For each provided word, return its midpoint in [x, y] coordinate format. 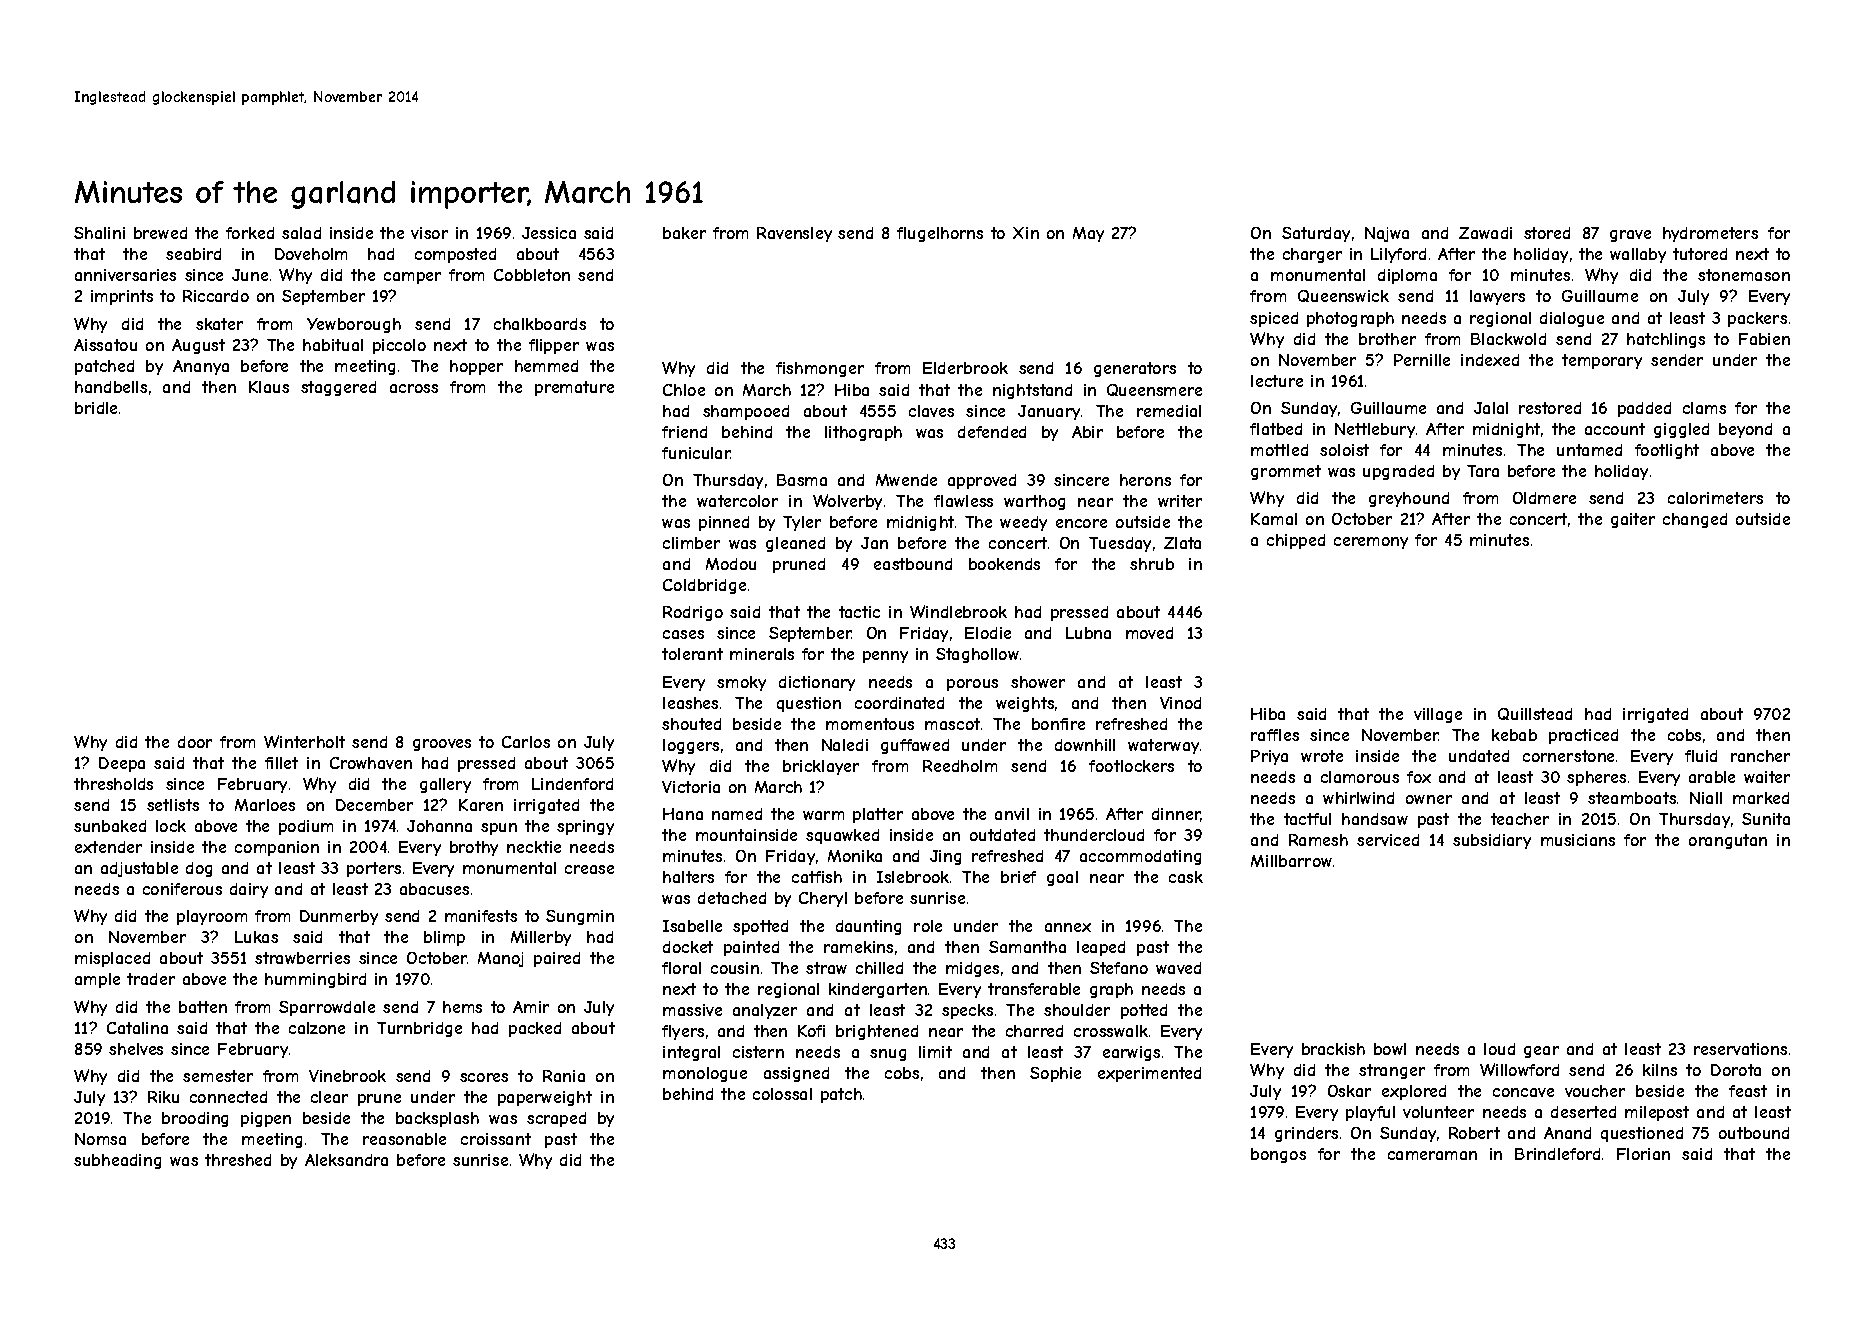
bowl [1390, 1049]
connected [228, 1097]
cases [683, 634]
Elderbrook [965, 368]
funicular [696, 453]
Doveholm [311, 254]
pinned [724, 523]
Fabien [1764, 339]
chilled [879, 968]
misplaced [112, 959]
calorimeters [1715, 498]
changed [1695, 520]
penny [885, 657]
